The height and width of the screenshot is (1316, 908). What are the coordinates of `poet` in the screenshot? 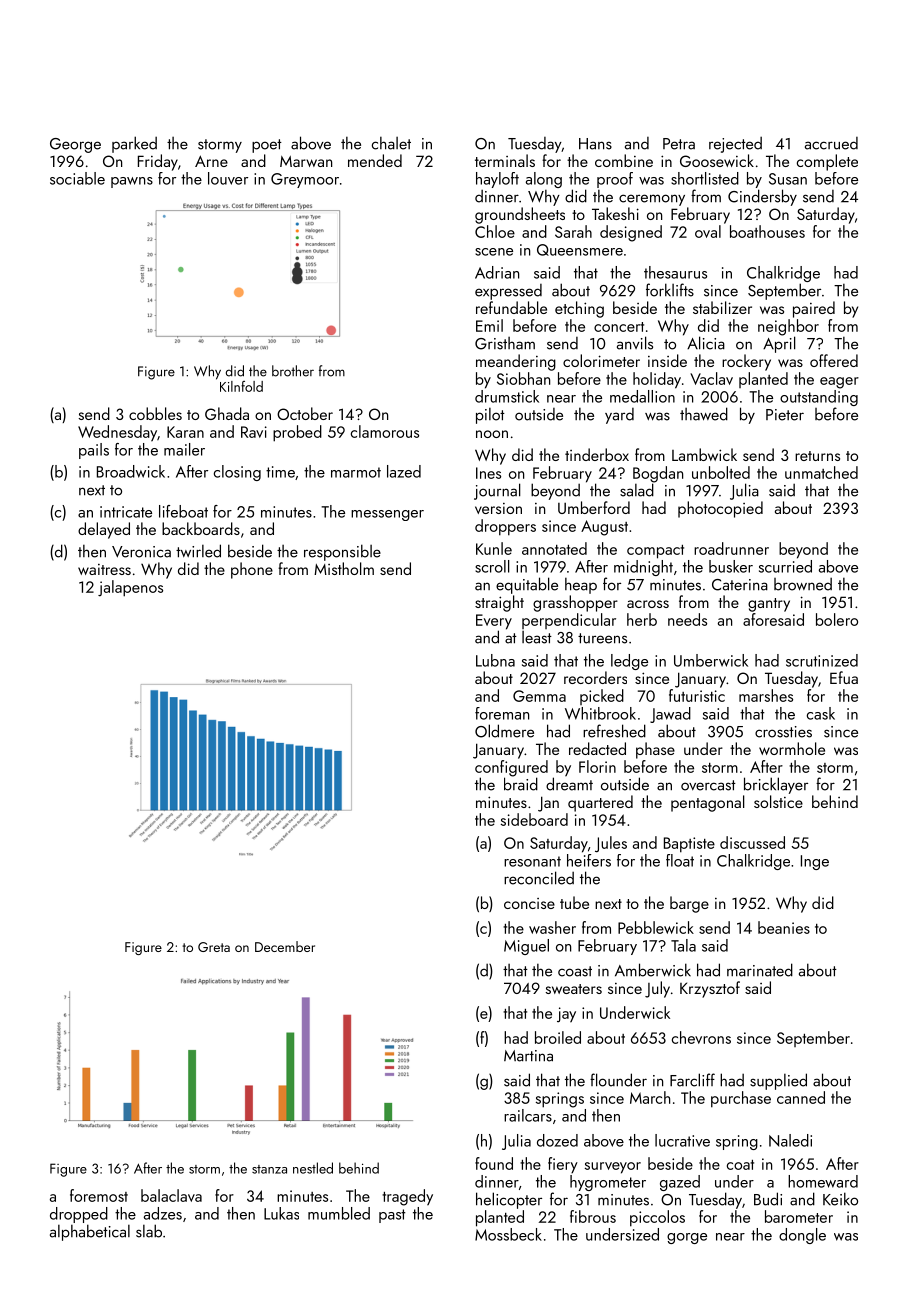 It's located at (267, 146).
